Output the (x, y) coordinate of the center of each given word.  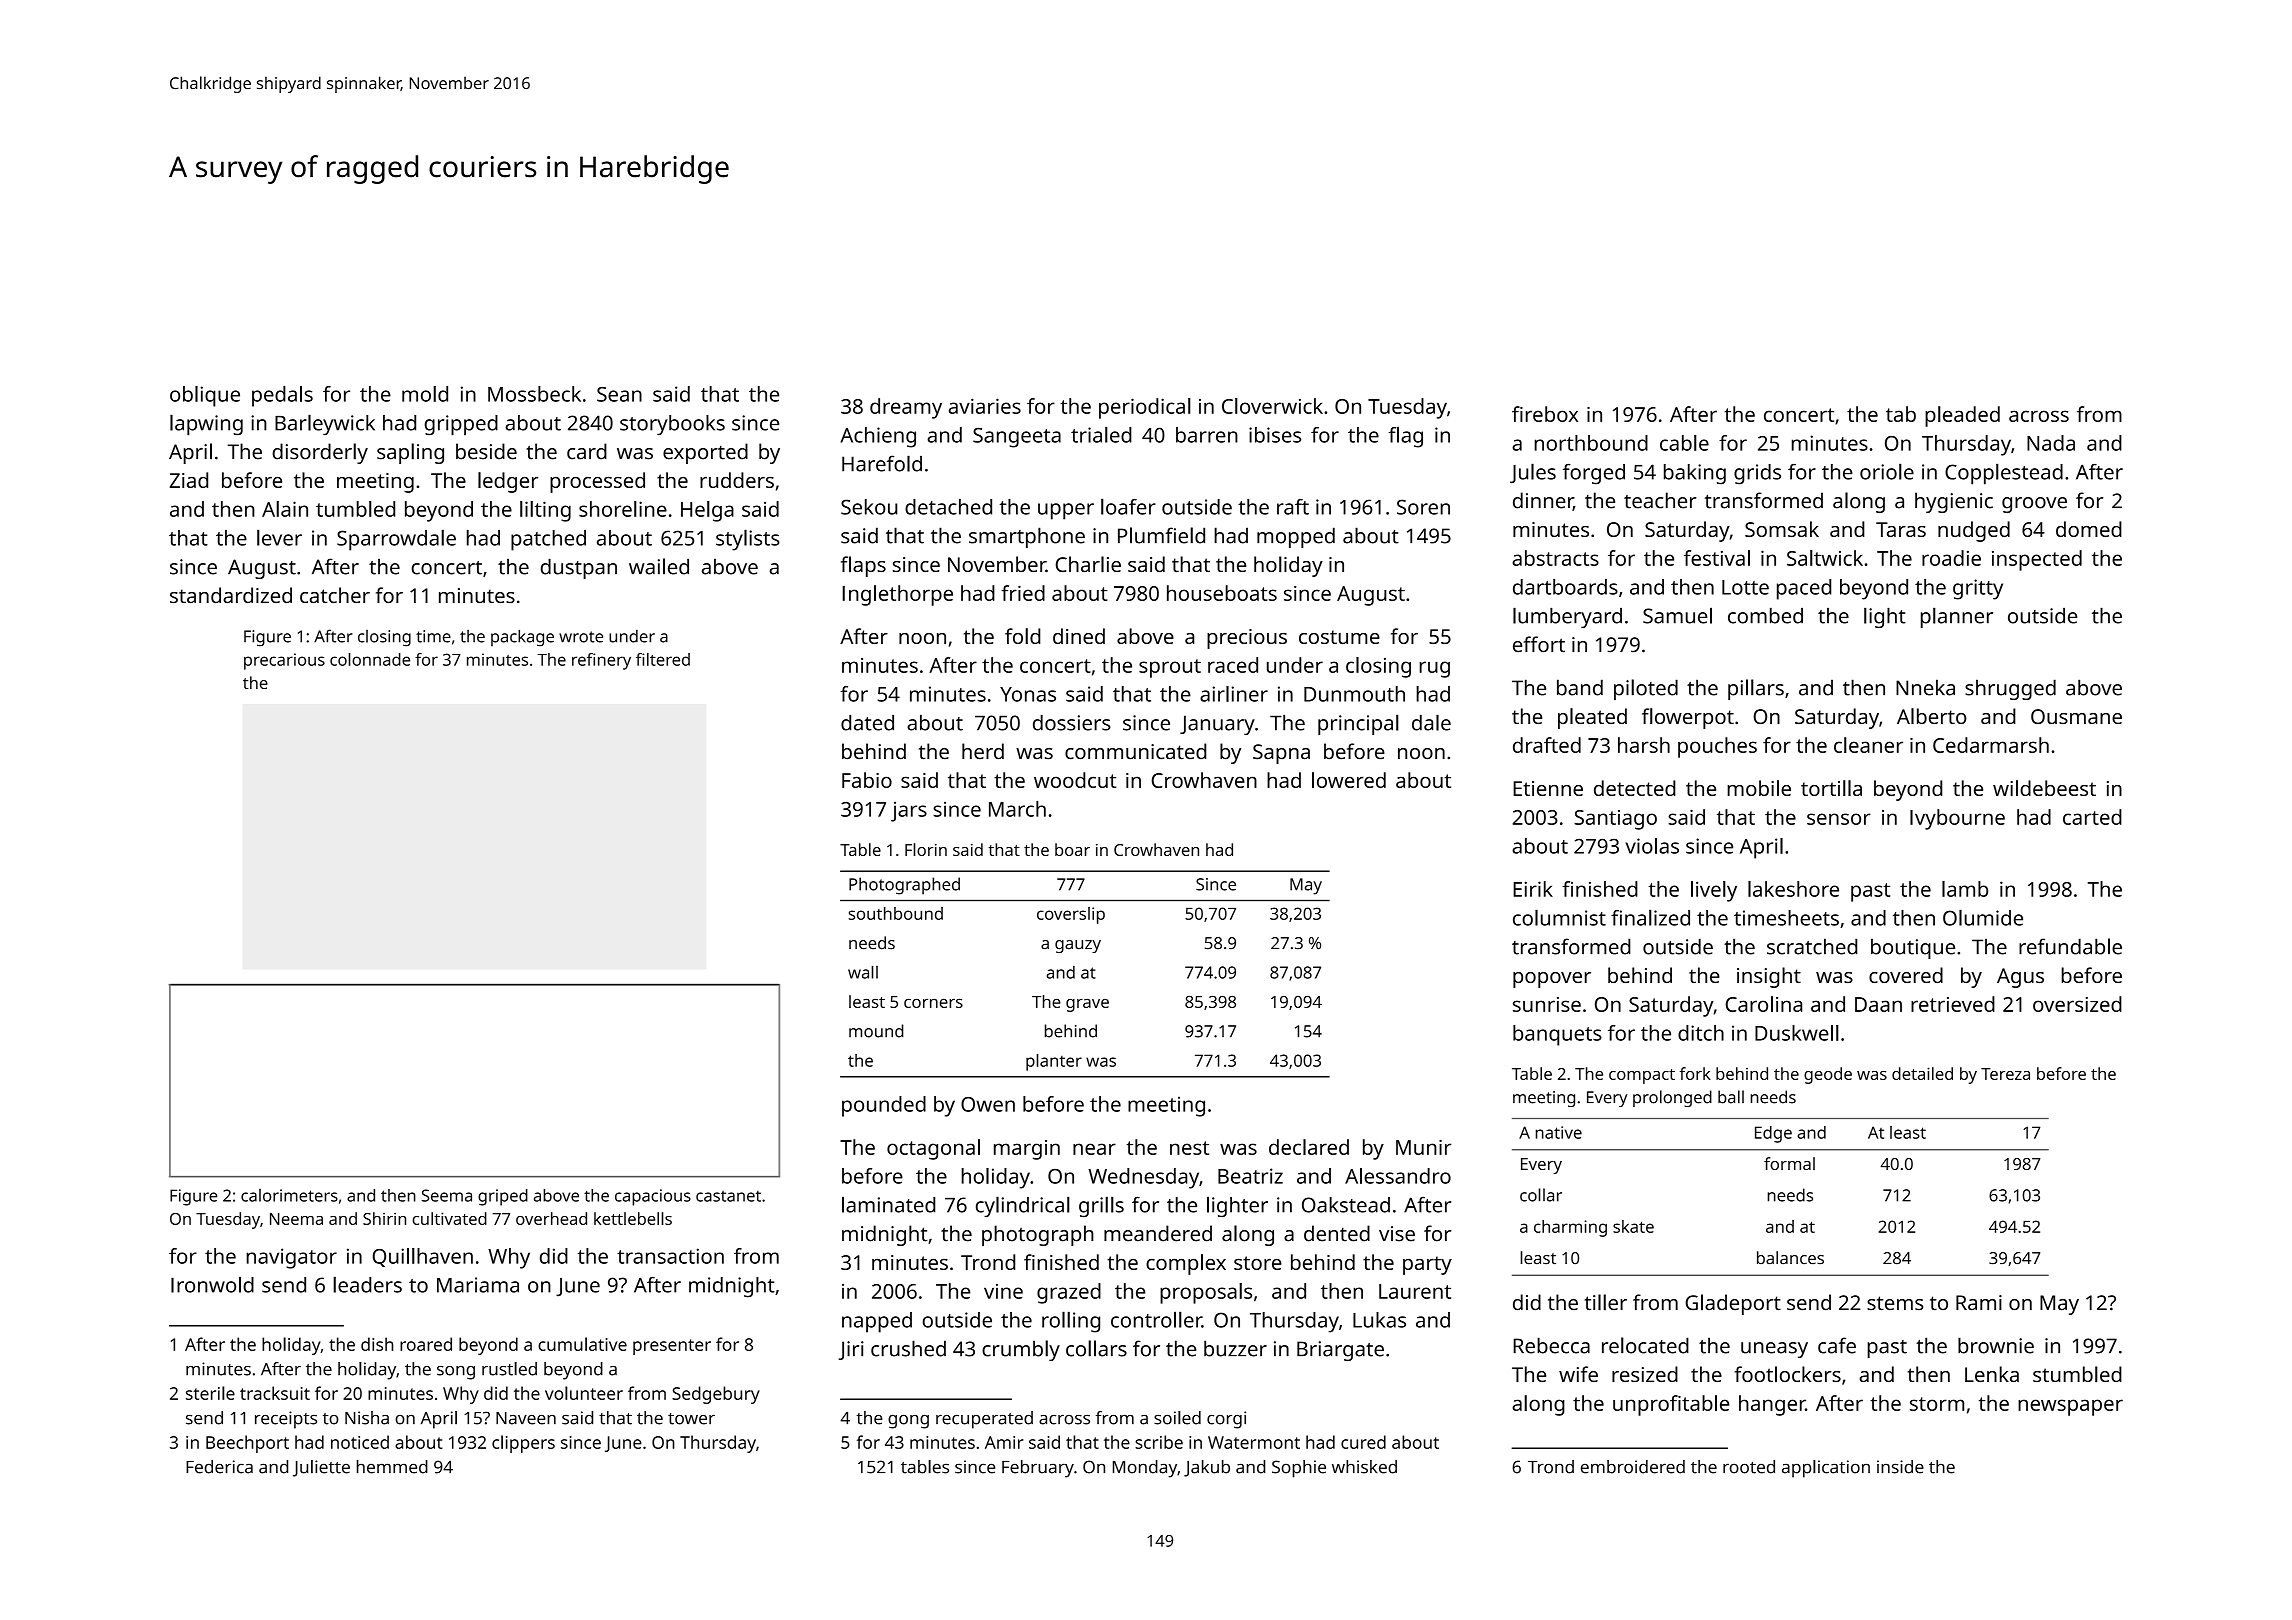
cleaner (1868, 745)
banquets (1557, 1035)
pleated (1592, 718)
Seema (447, 1195)
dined (1079, 636)
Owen (988, 1104)
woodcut (1075, 780)
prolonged (1672, 1098)
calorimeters (289, 1195)
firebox (1545, 414)
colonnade (370, 659)
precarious (284, 661)
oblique (205, 396)
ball (1731, 1097)
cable (1684, 443)
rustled (509, 1369)
